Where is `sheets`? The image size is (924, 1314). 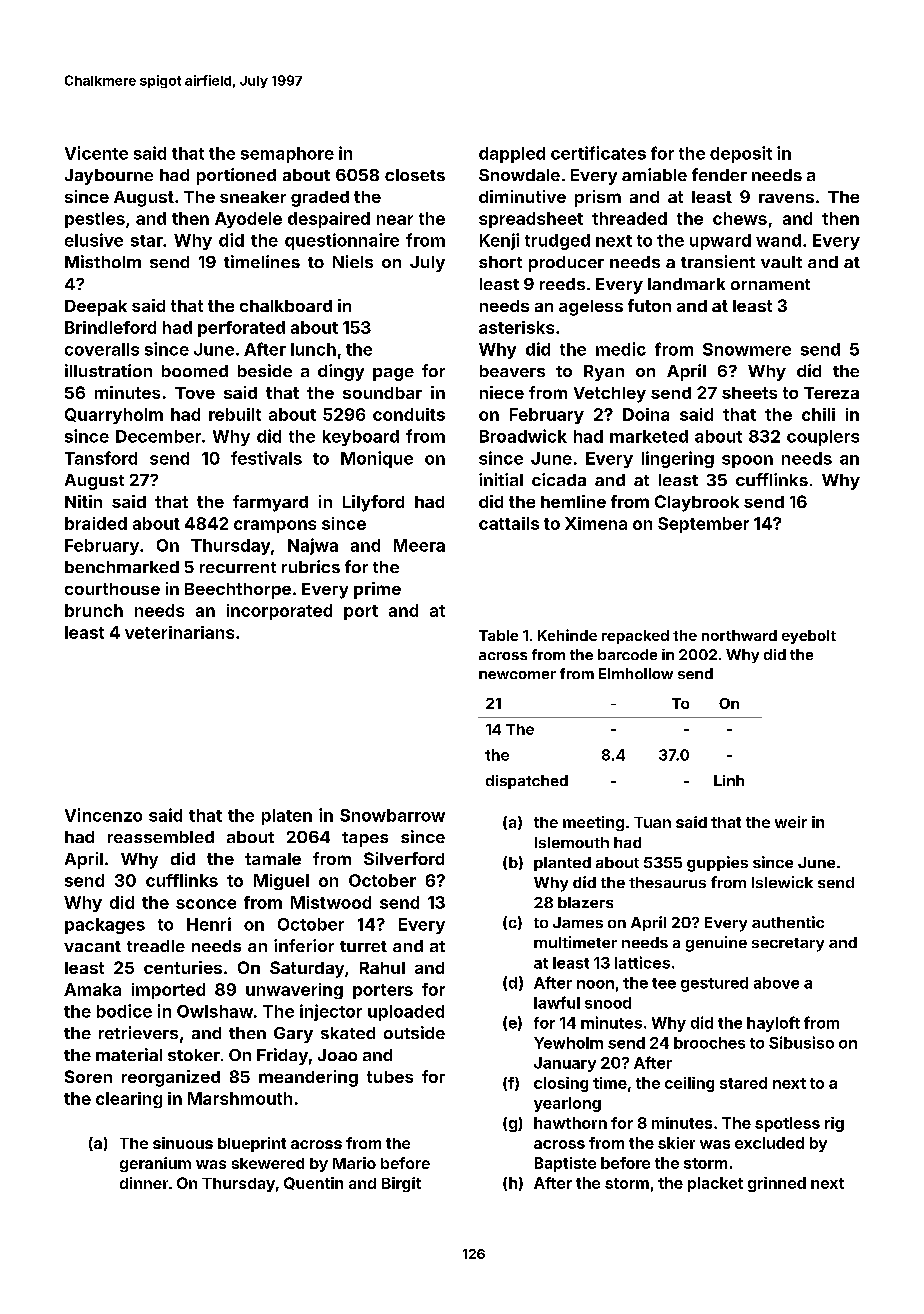
sheets is located at coordinates (749, 393).
